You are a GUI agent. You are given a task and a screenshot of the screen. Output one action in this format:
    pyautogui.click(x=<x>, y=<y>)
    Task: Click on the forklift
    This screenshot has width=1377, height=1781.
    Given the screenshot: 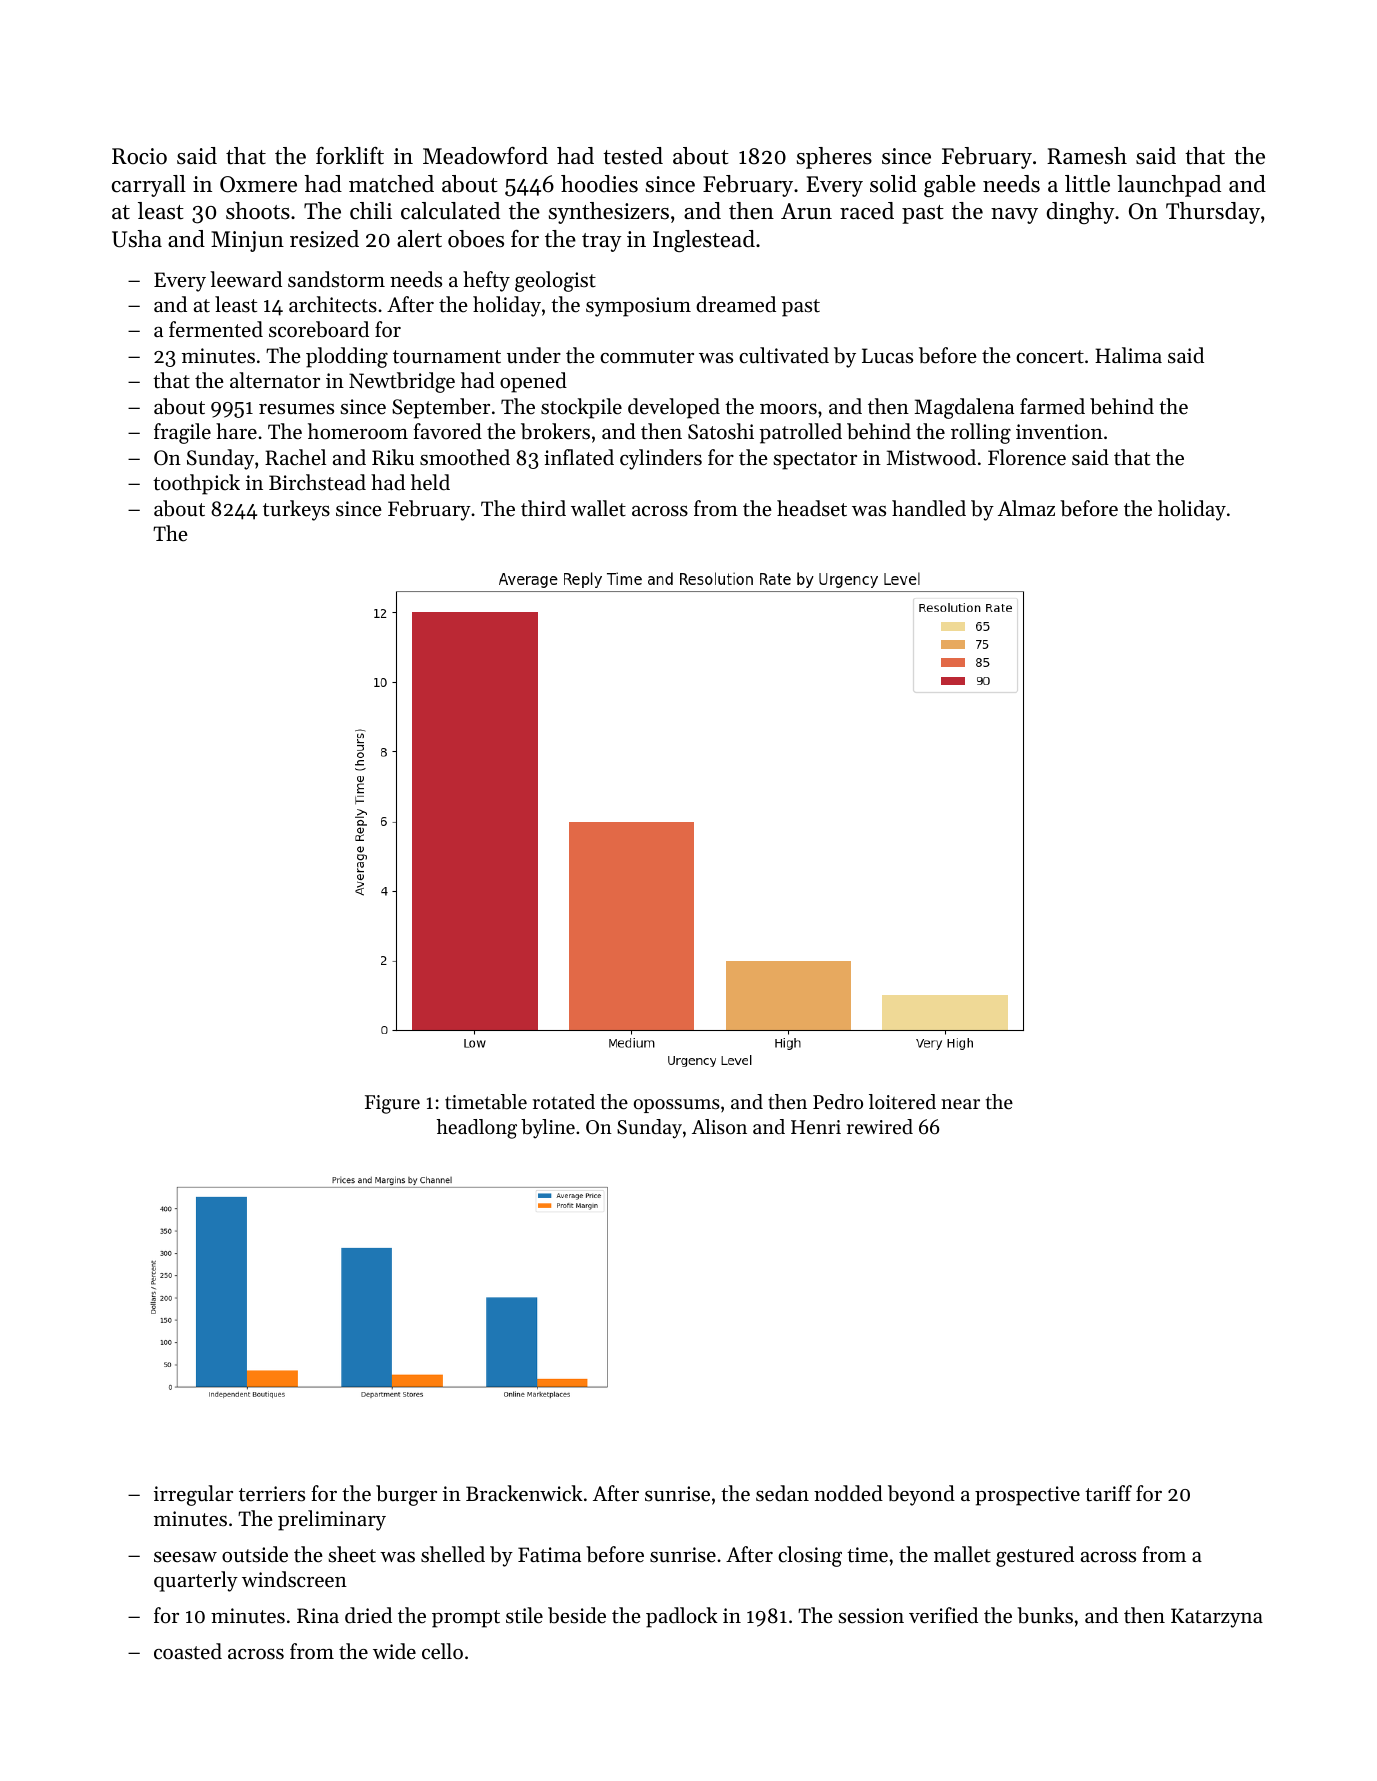 What is the action you would take?
    pyautogui.click(x=350, y=156)
